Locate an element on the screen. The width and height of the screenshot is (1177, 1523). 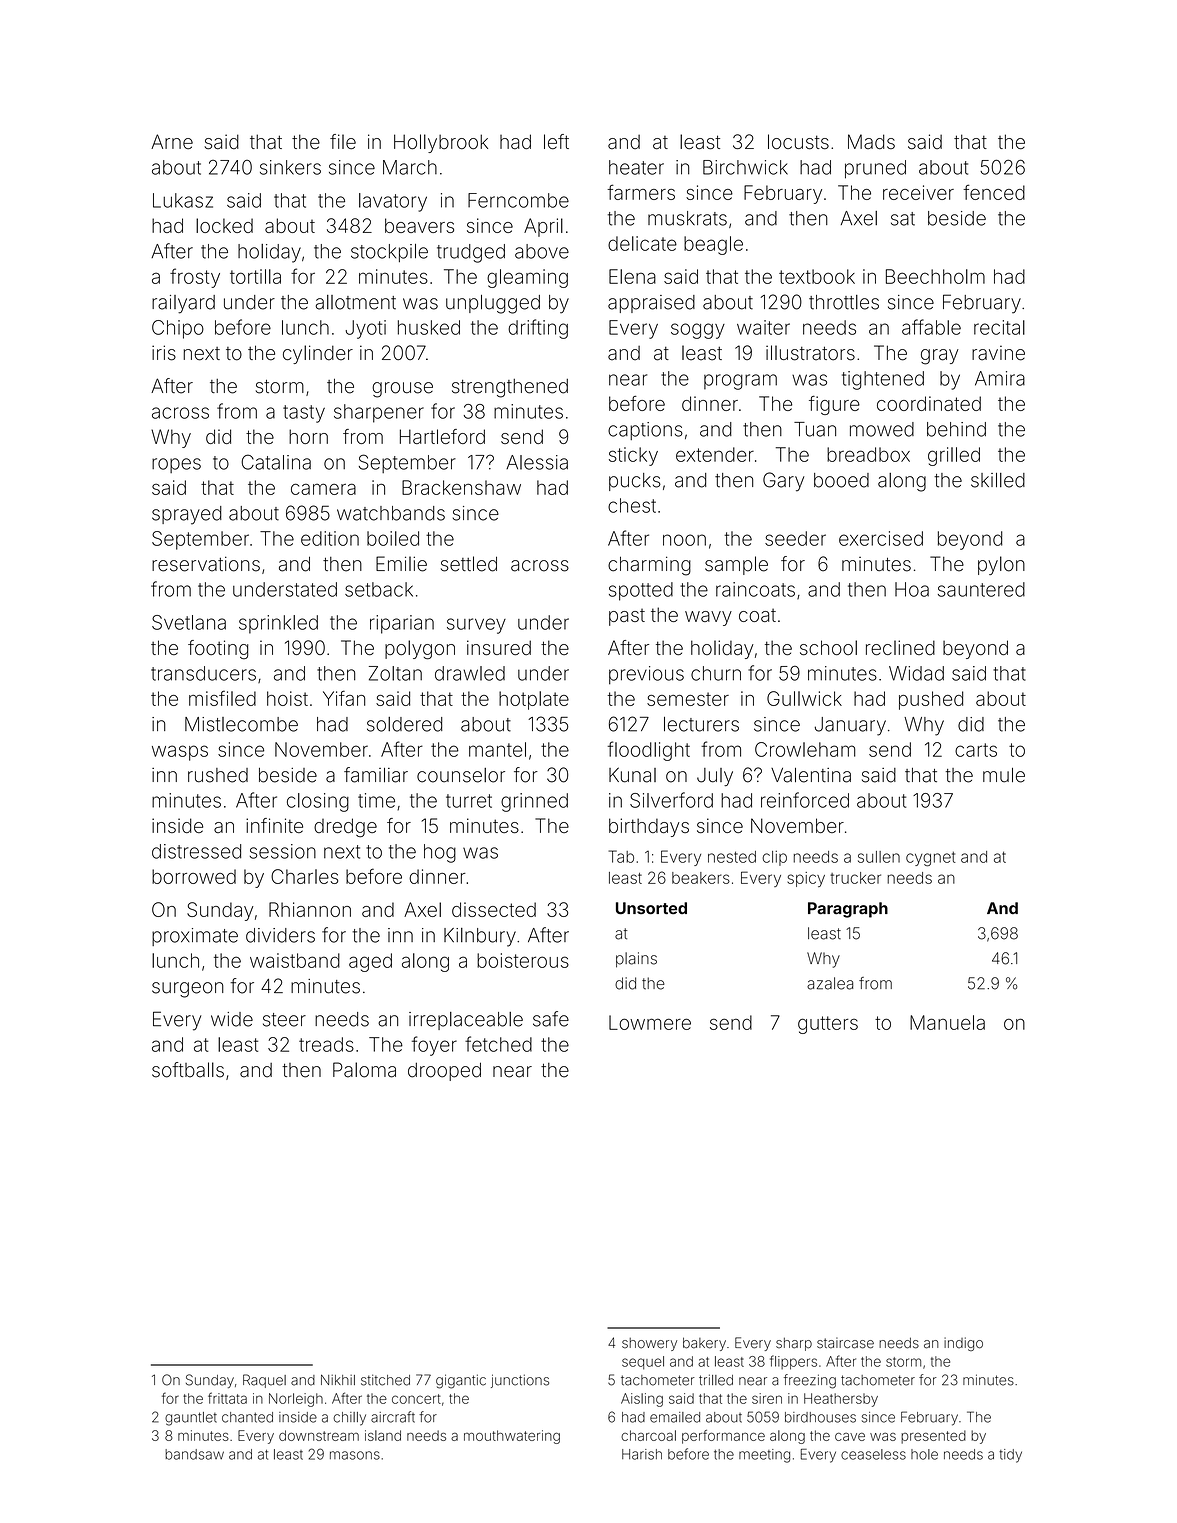
beagle is located at coordinates (713, 245).
